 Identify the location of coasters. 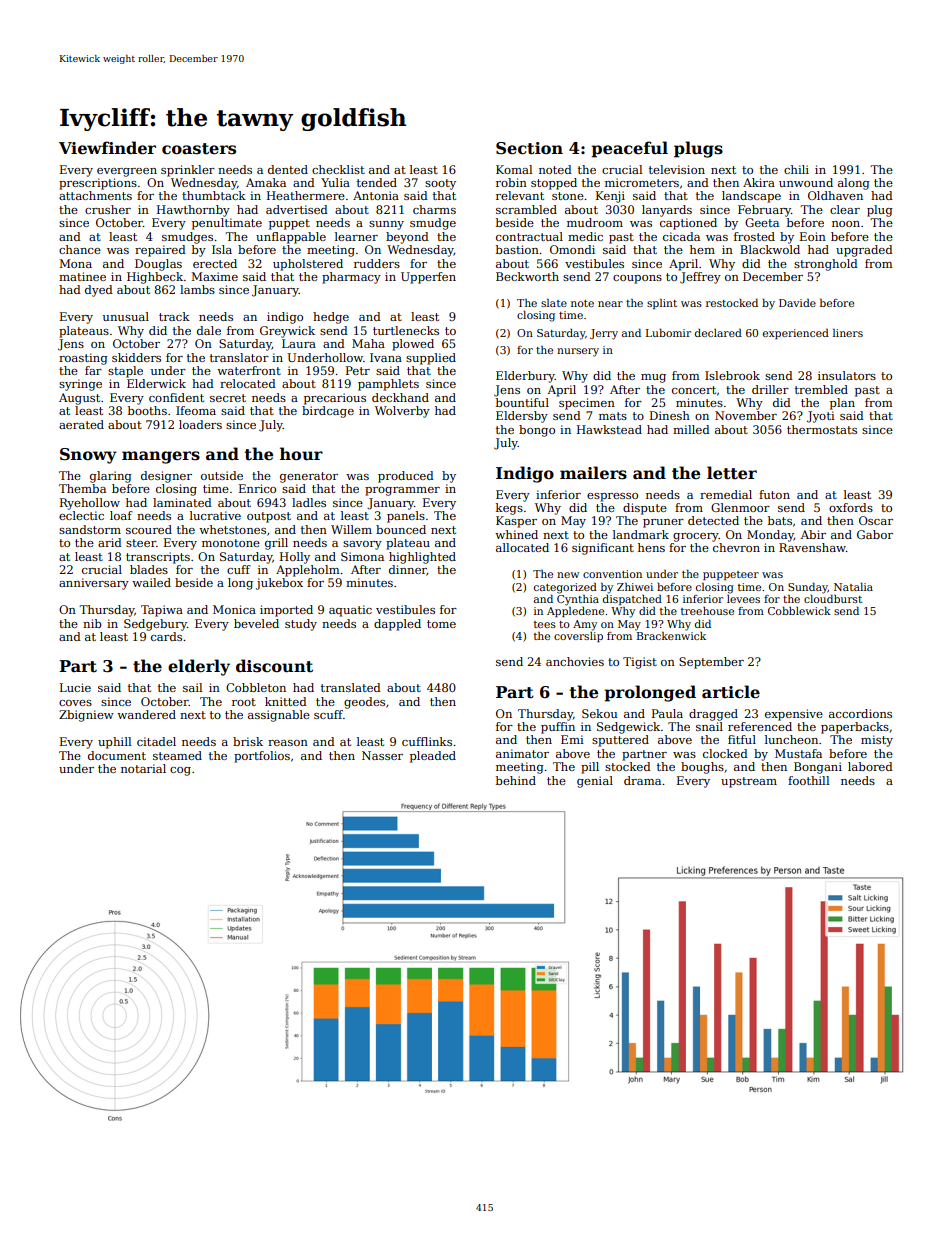
(199, 149).
